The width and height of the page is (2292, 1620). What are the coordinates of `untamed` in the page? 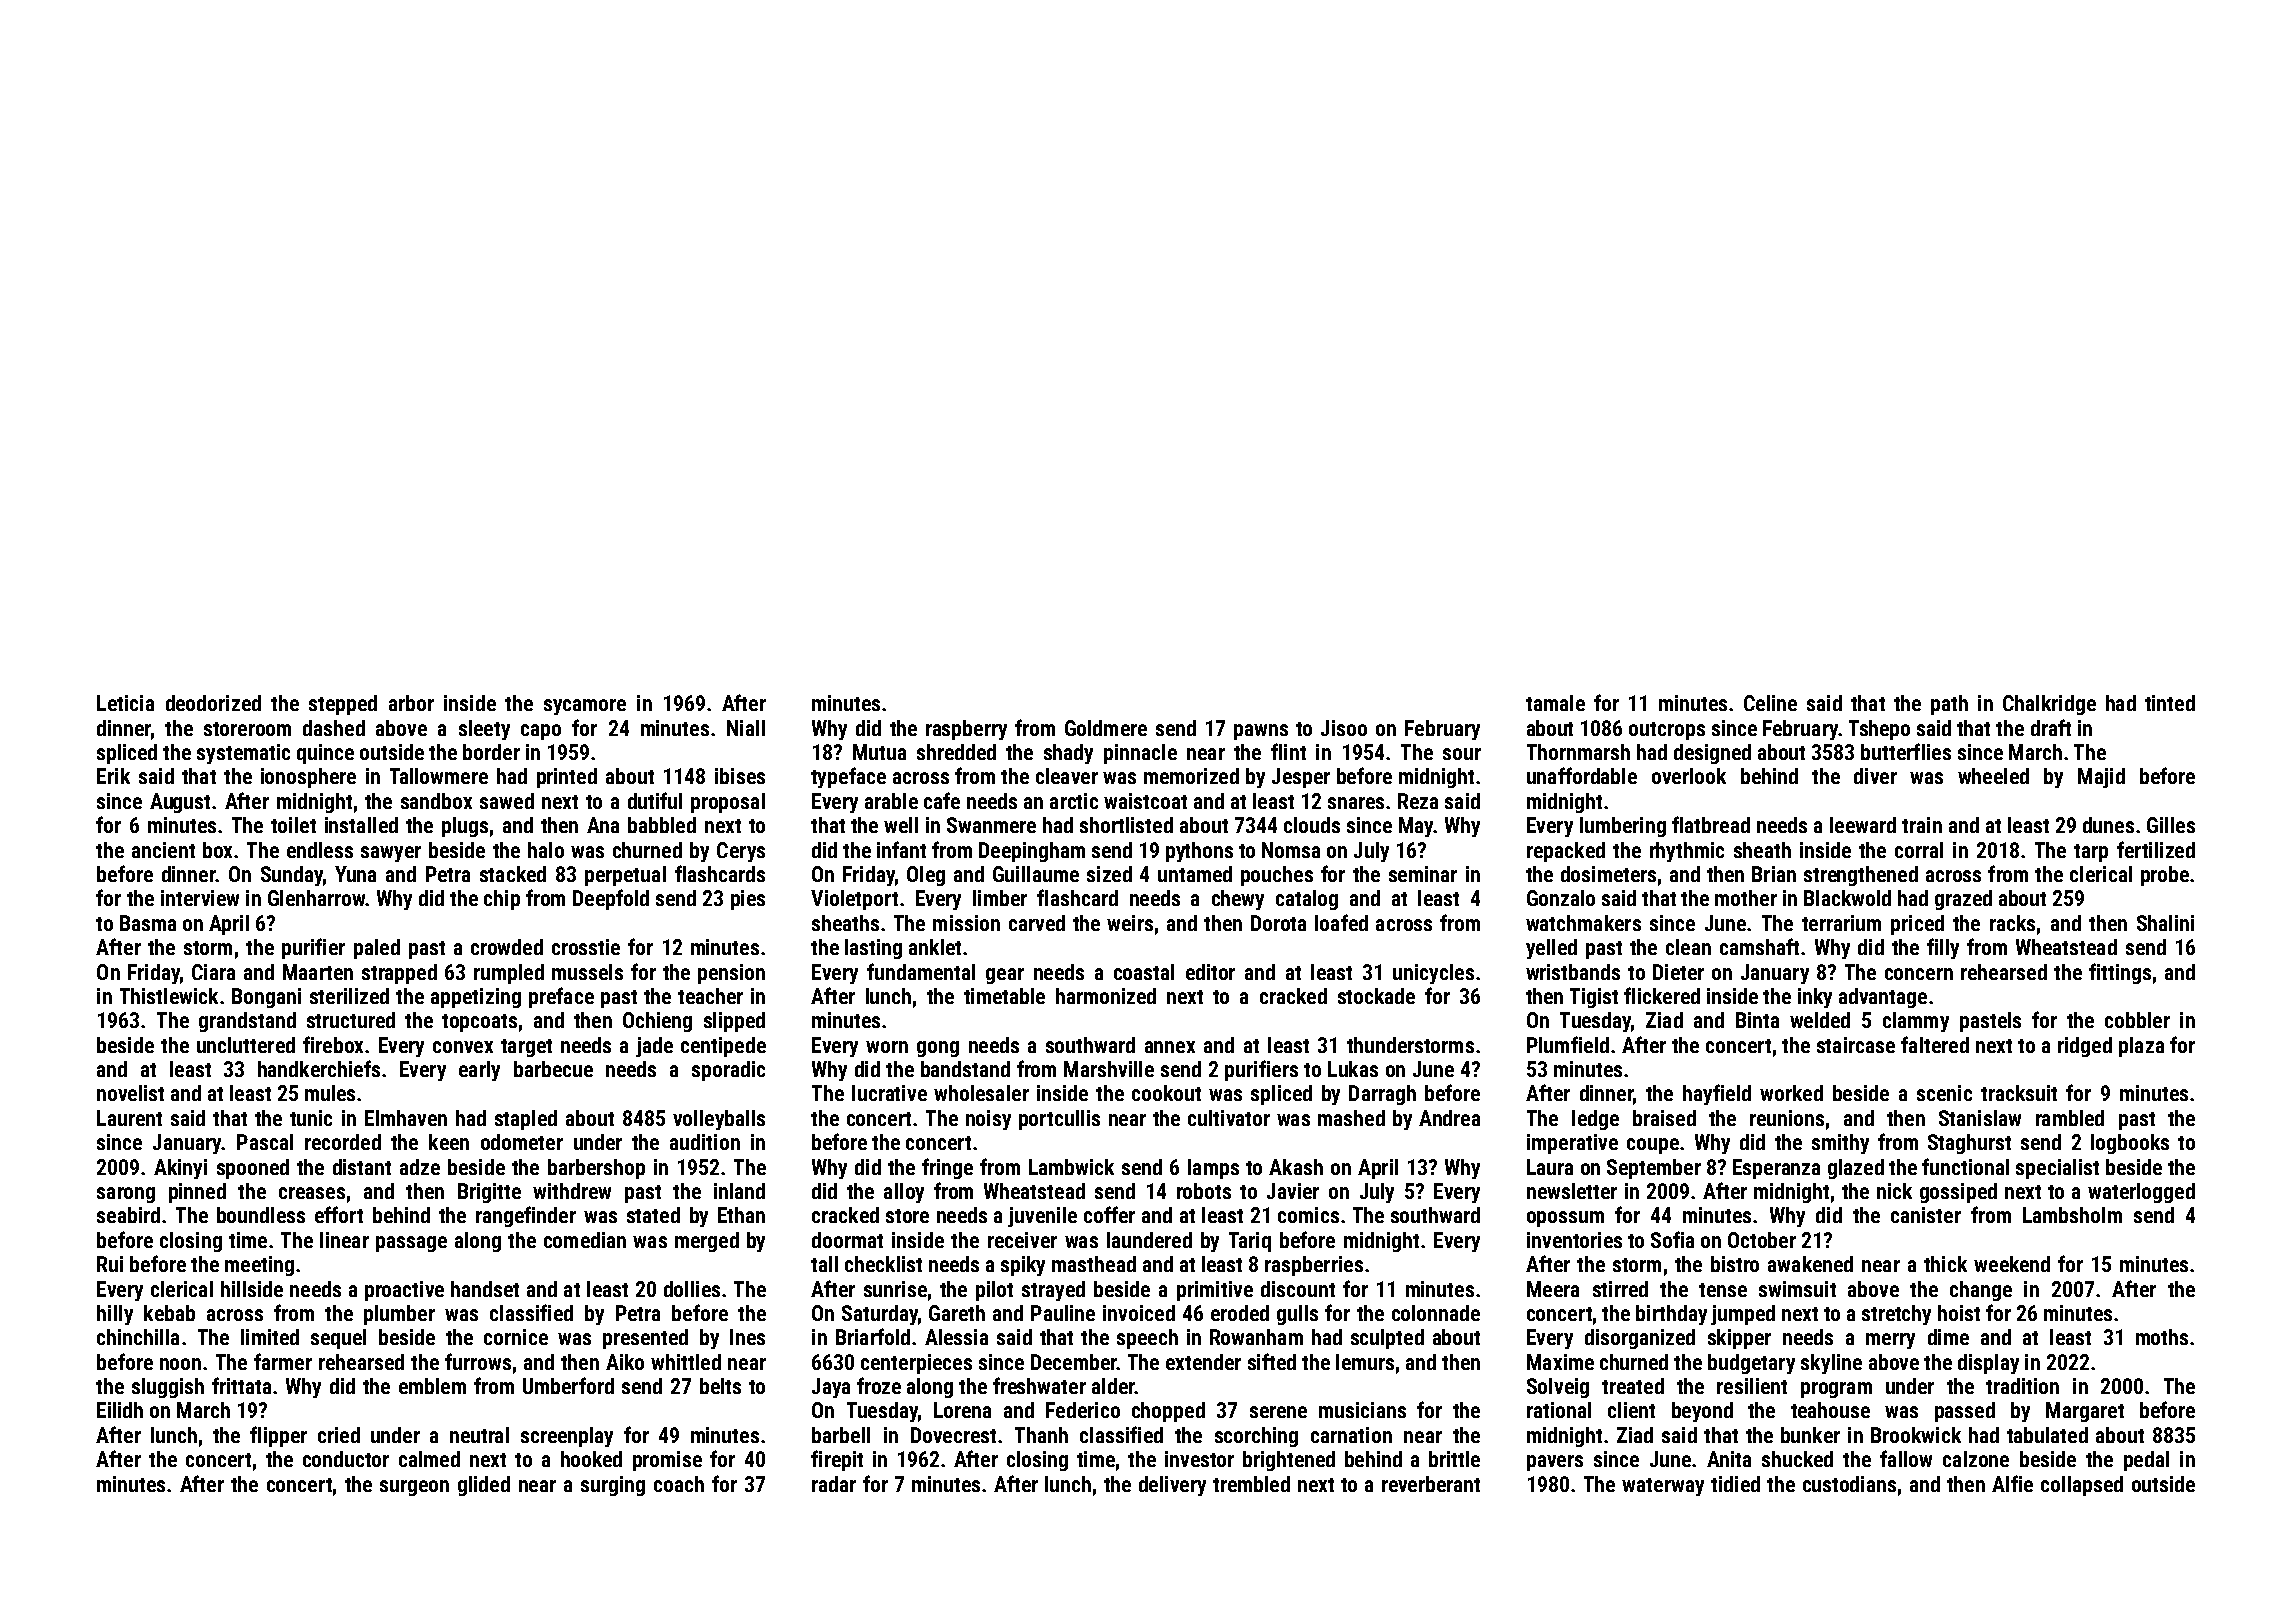 It's located at (1195, 874).
